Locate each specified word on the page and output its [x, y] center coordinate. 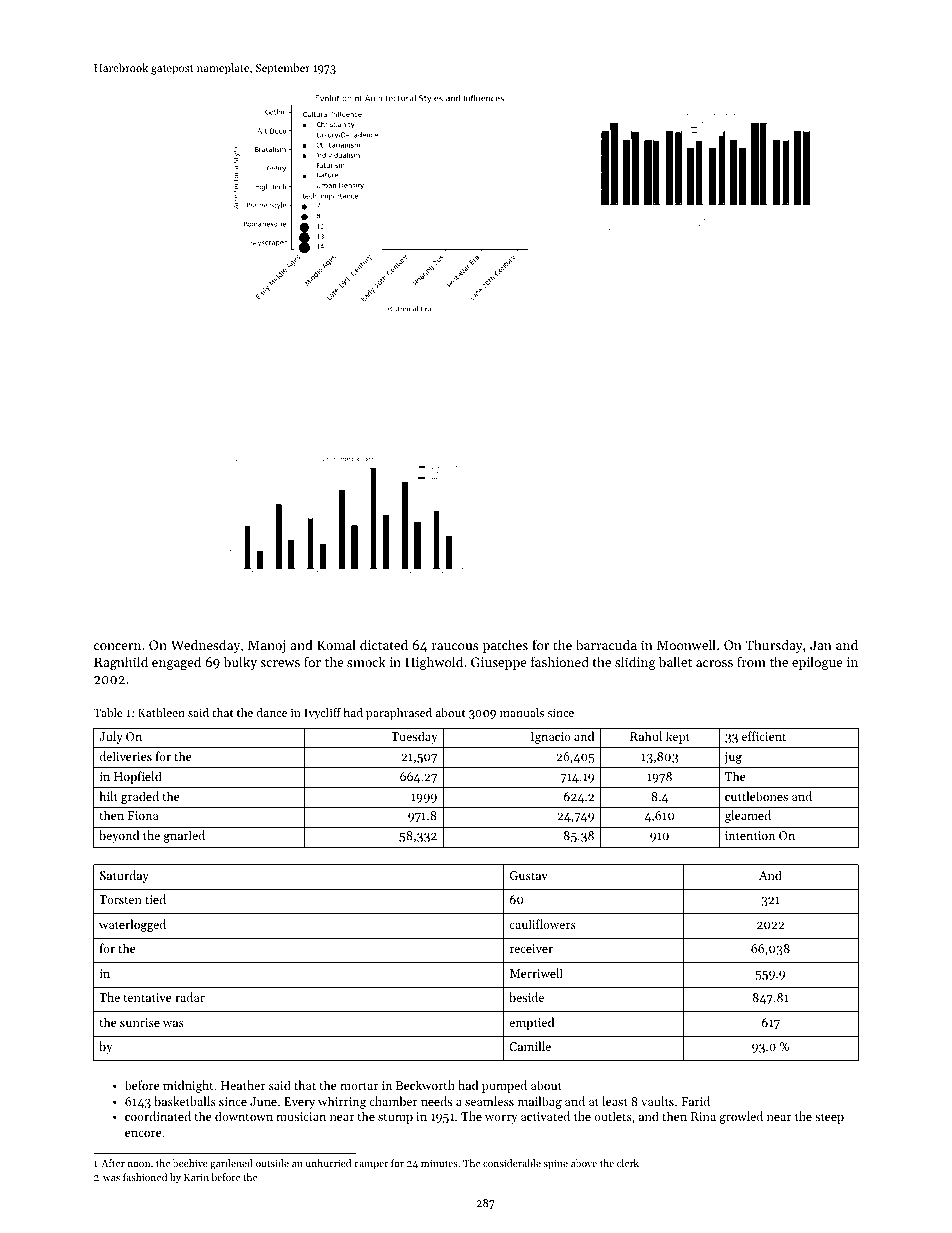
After [113, 1163]
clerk [628, 1163]
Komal [336, 644]
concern [117, 646]
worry [501, 1119]
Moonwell [686, 644]
